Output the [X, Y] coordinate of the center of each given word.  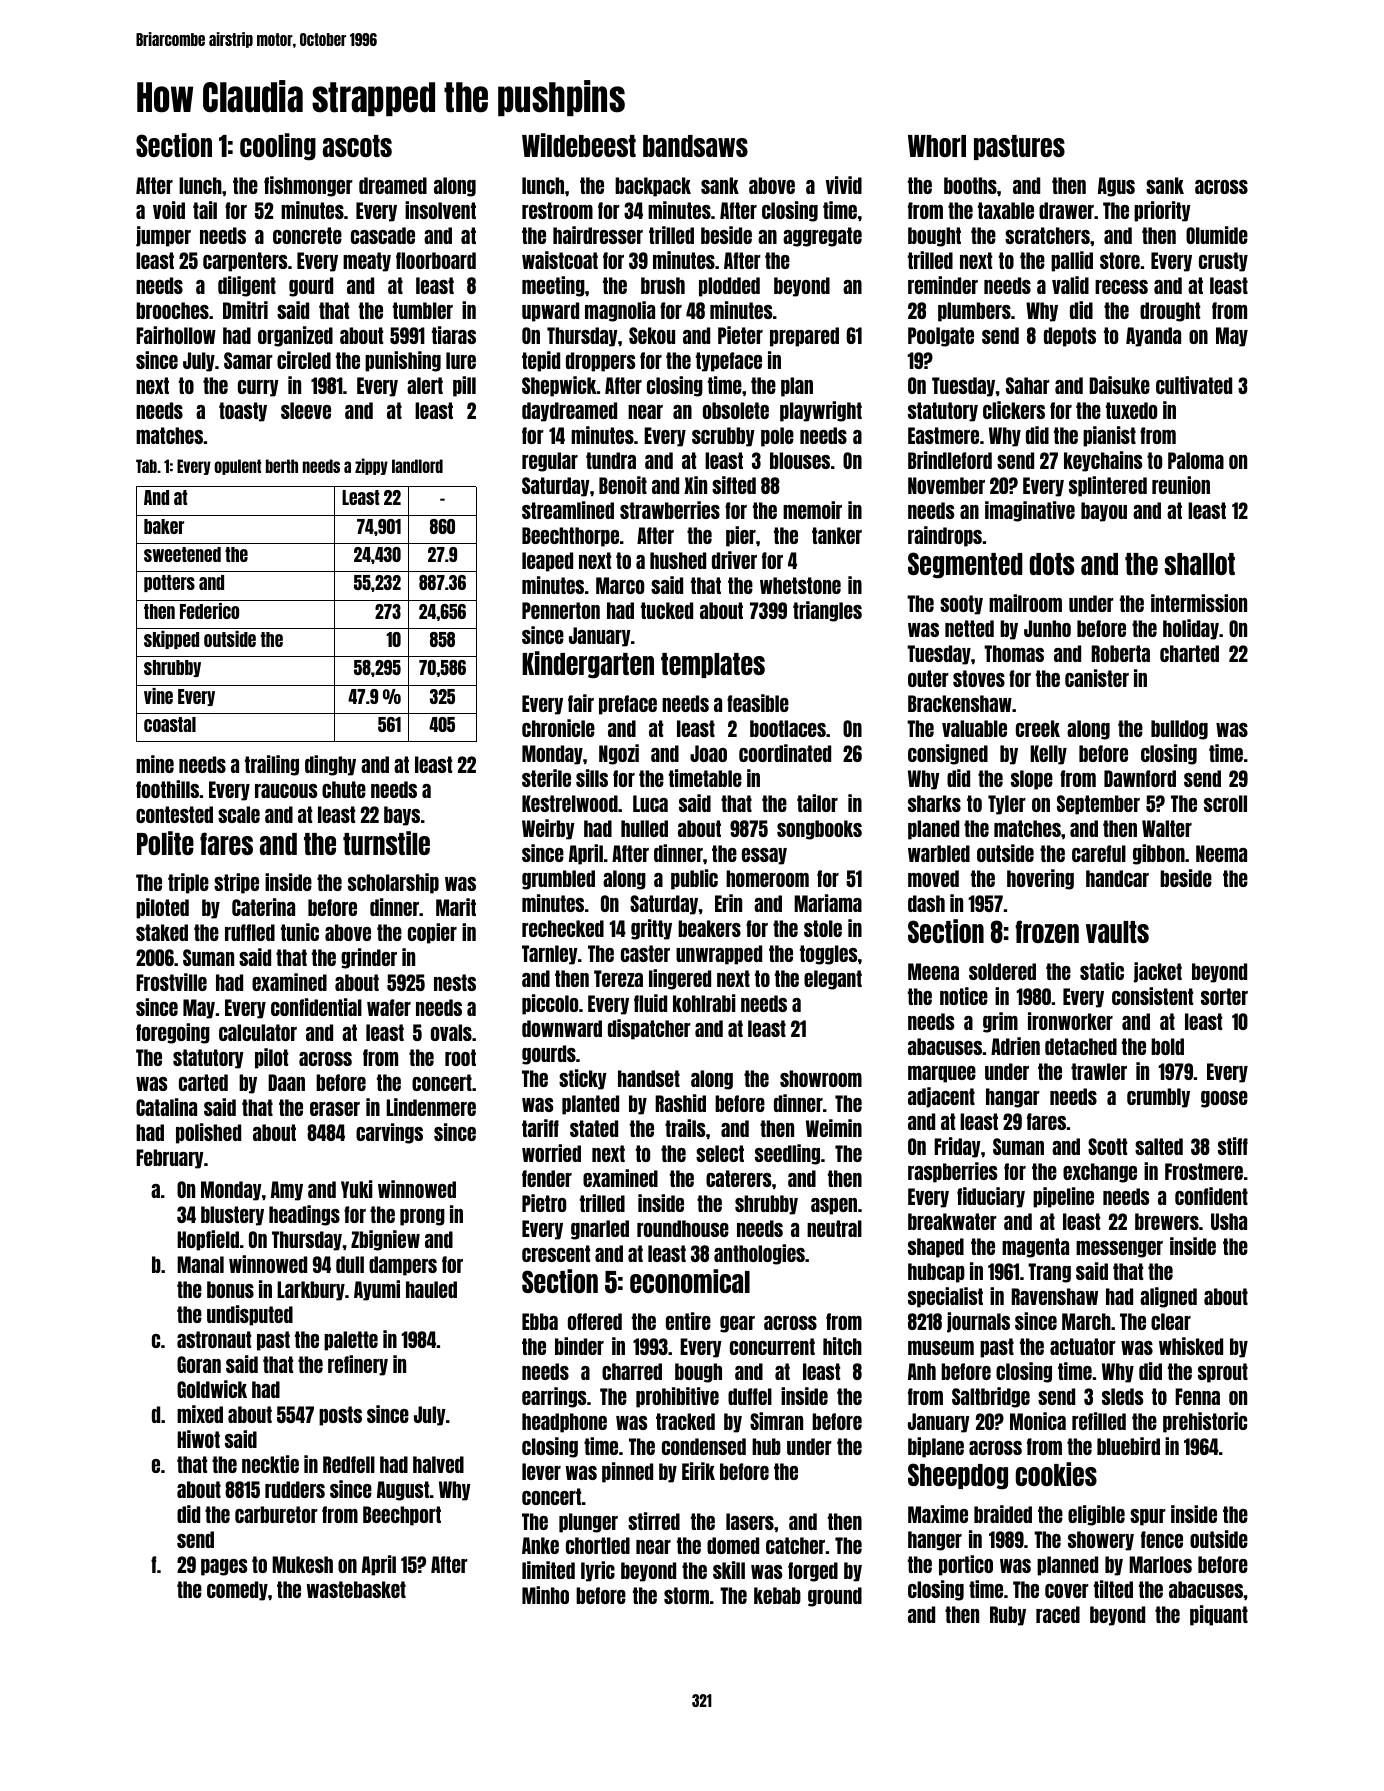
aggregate [822, 237]
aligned [1168, 1297]
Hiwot [198, 1439]
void [169, 210]
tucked [667, 610]
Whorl [937, 146]
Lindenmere [431, 1107]
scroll [1225, 803]
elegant [833, 980]
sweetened [182, 554]
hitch [842, 1346]
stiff [1233, 1146]
